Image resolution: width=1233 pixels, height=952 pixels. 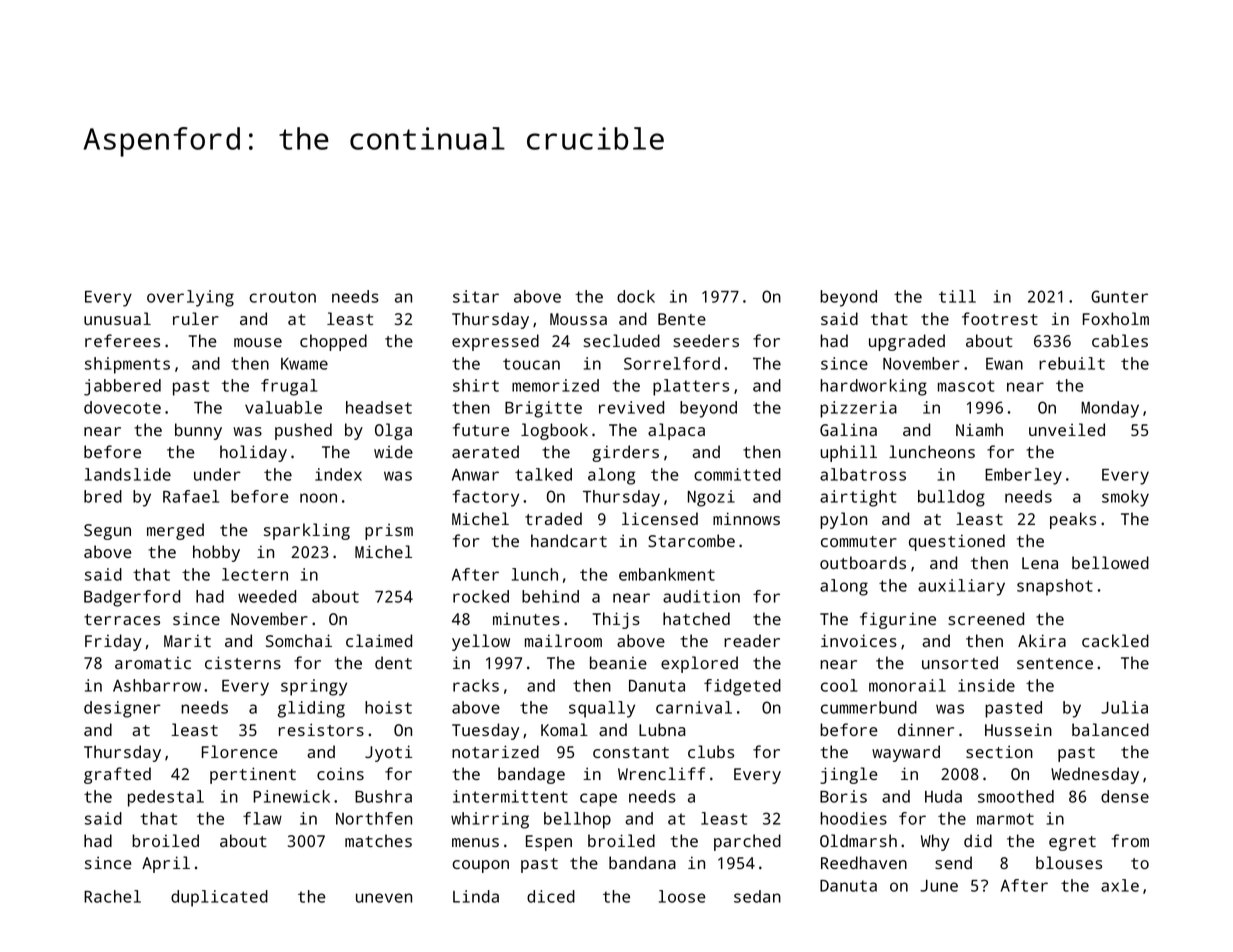 I want to click on hobby, so click(x=216, y=553).
